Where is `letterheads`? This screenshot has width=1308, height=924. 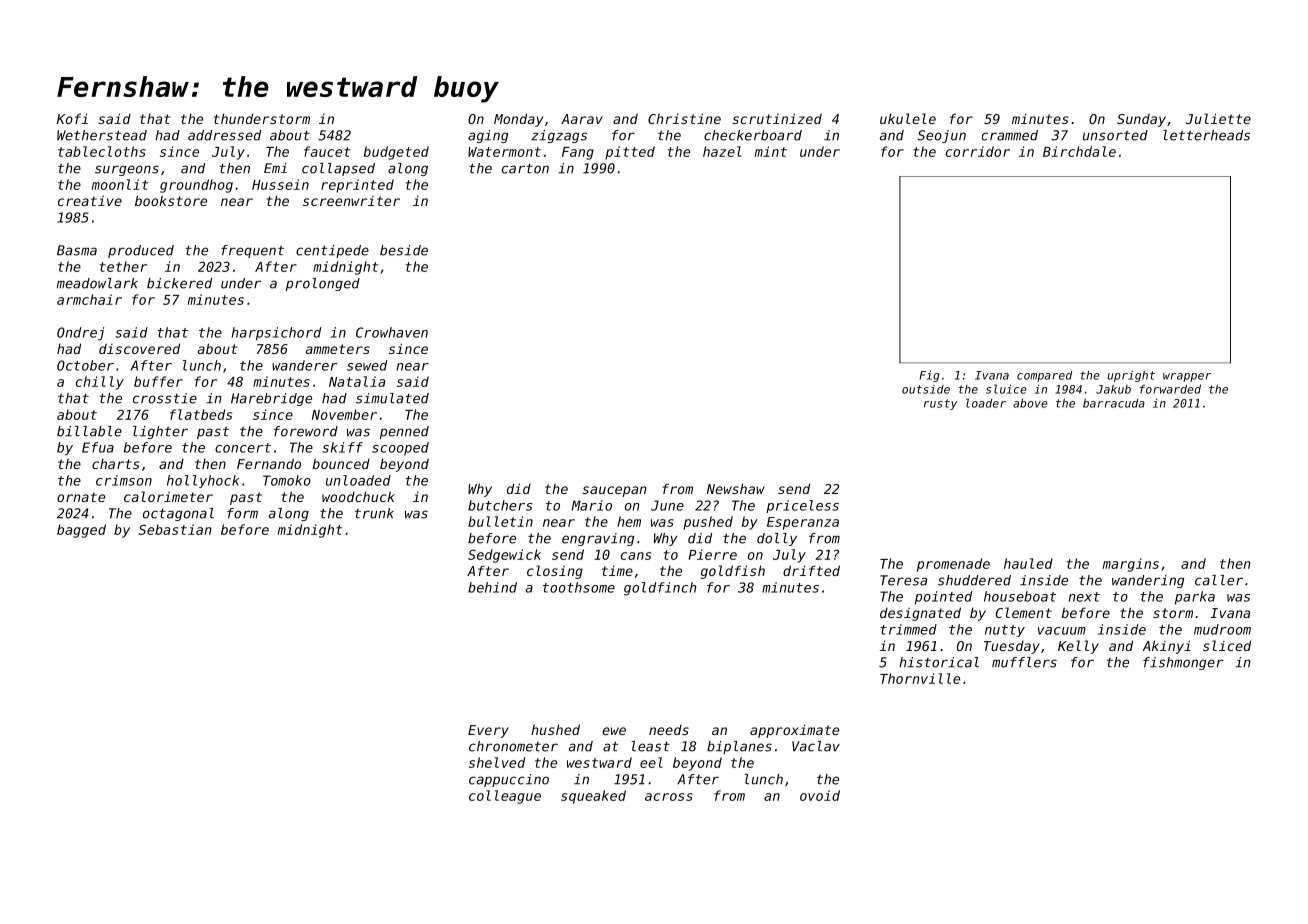
letterheads is located at coordinates (1206, 135).
